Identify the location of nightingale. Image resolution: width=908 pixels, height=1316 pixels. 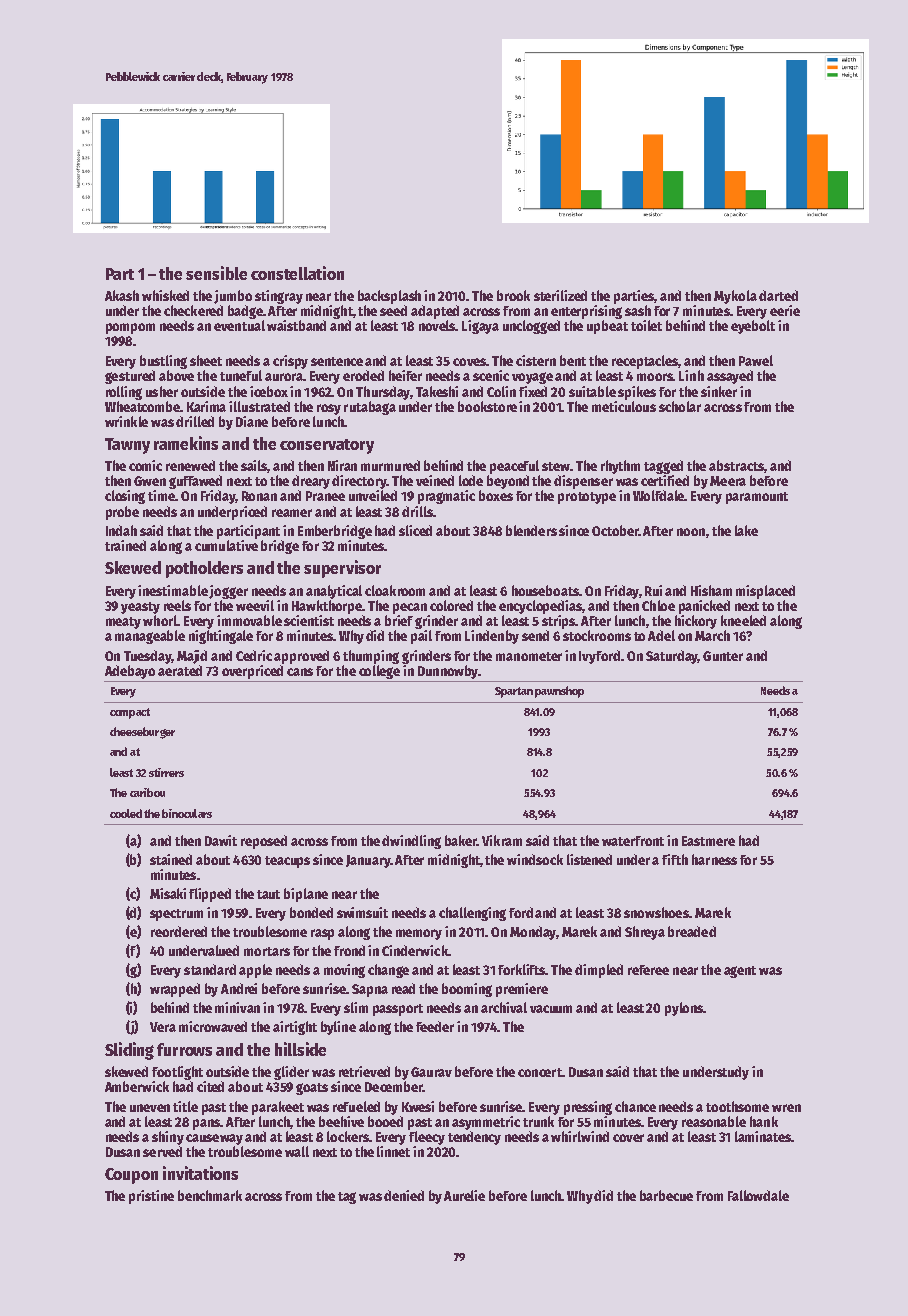
(221, 637).
